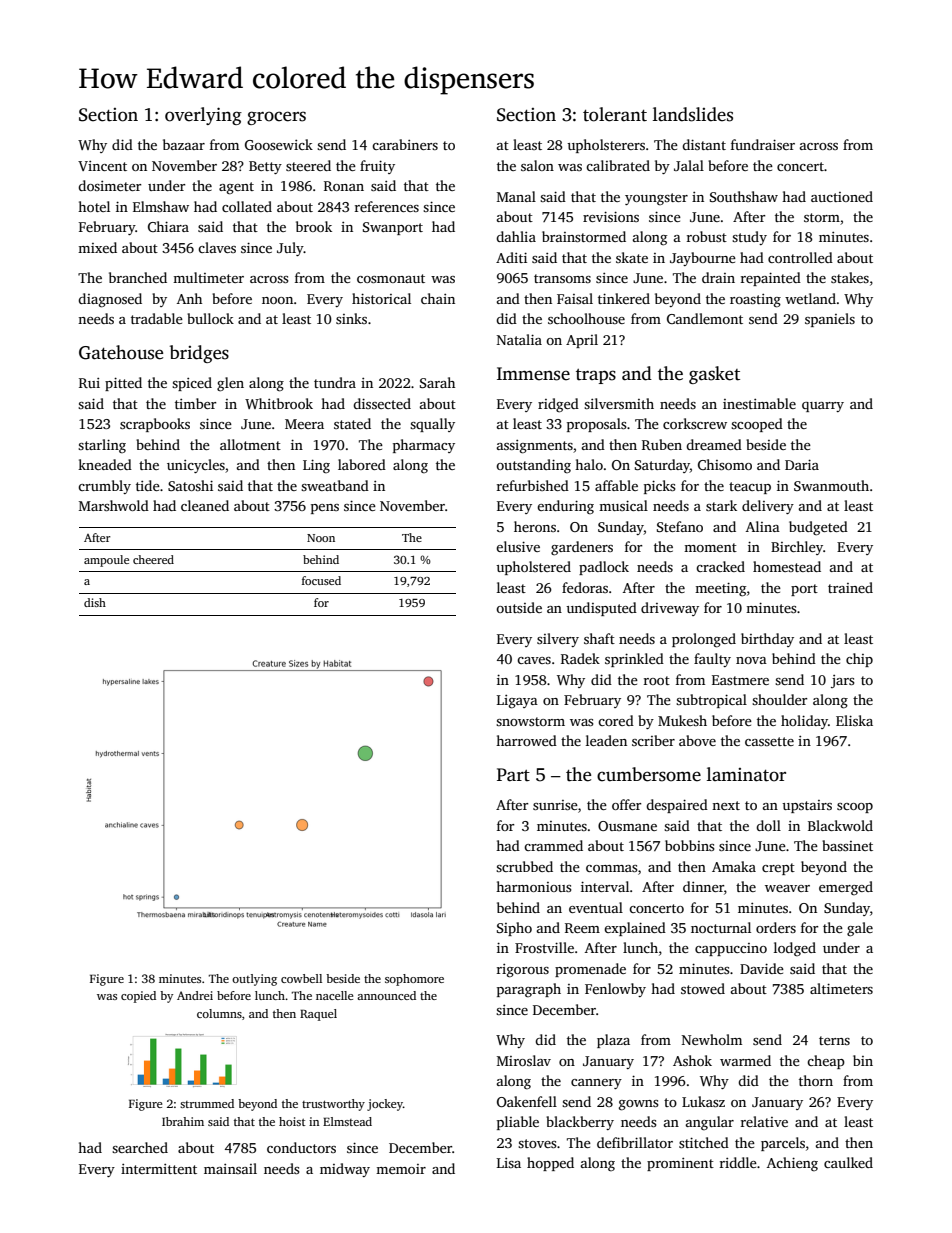 The width and height of the image is (952, 1233). Describe the element at coordinates (391, 278) in the image. I see `cosmonaut` at that location.
